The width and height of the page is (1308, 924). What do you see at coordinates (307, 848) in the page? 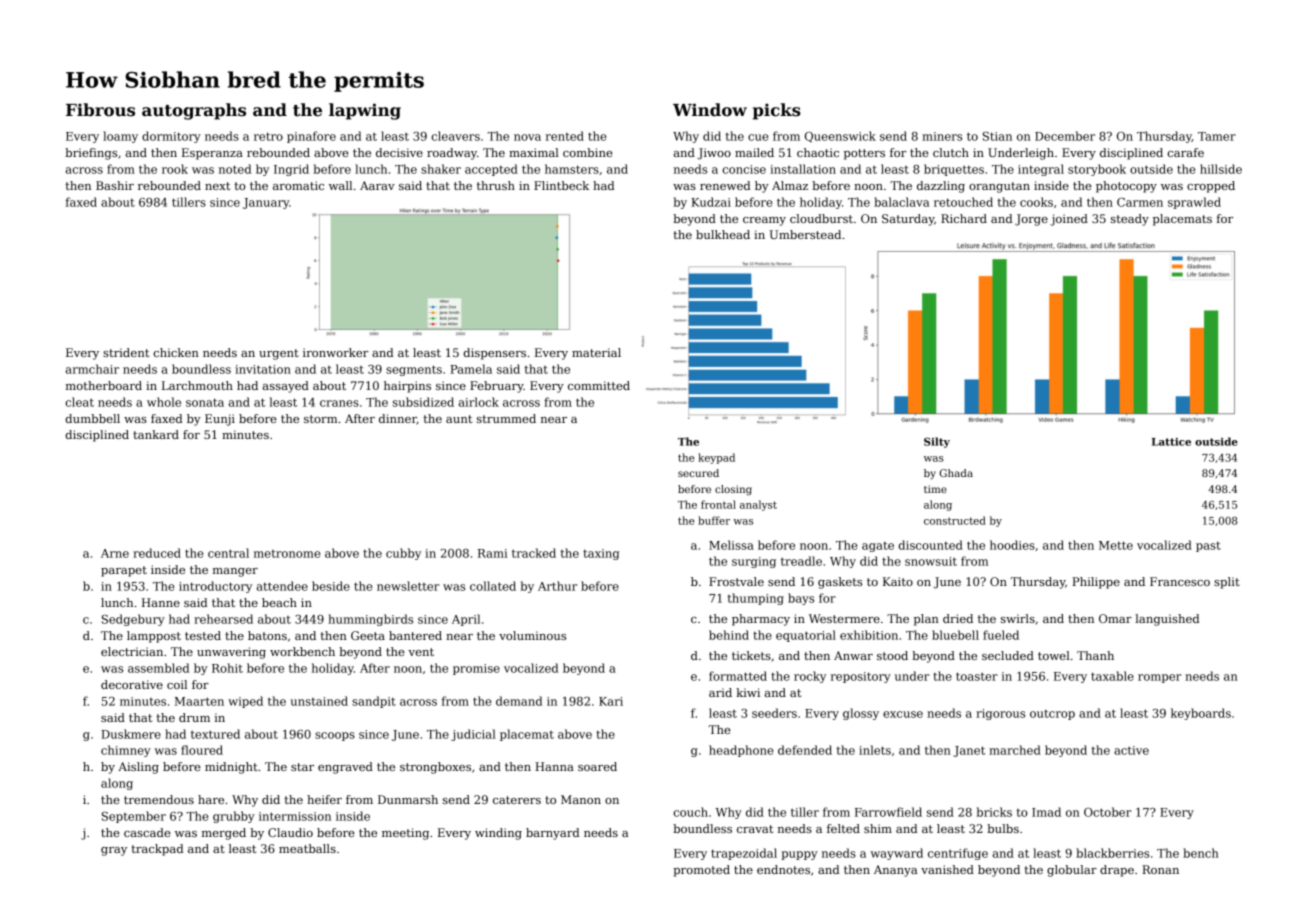
I see `meatballs` at bounding box center [307, 848].
